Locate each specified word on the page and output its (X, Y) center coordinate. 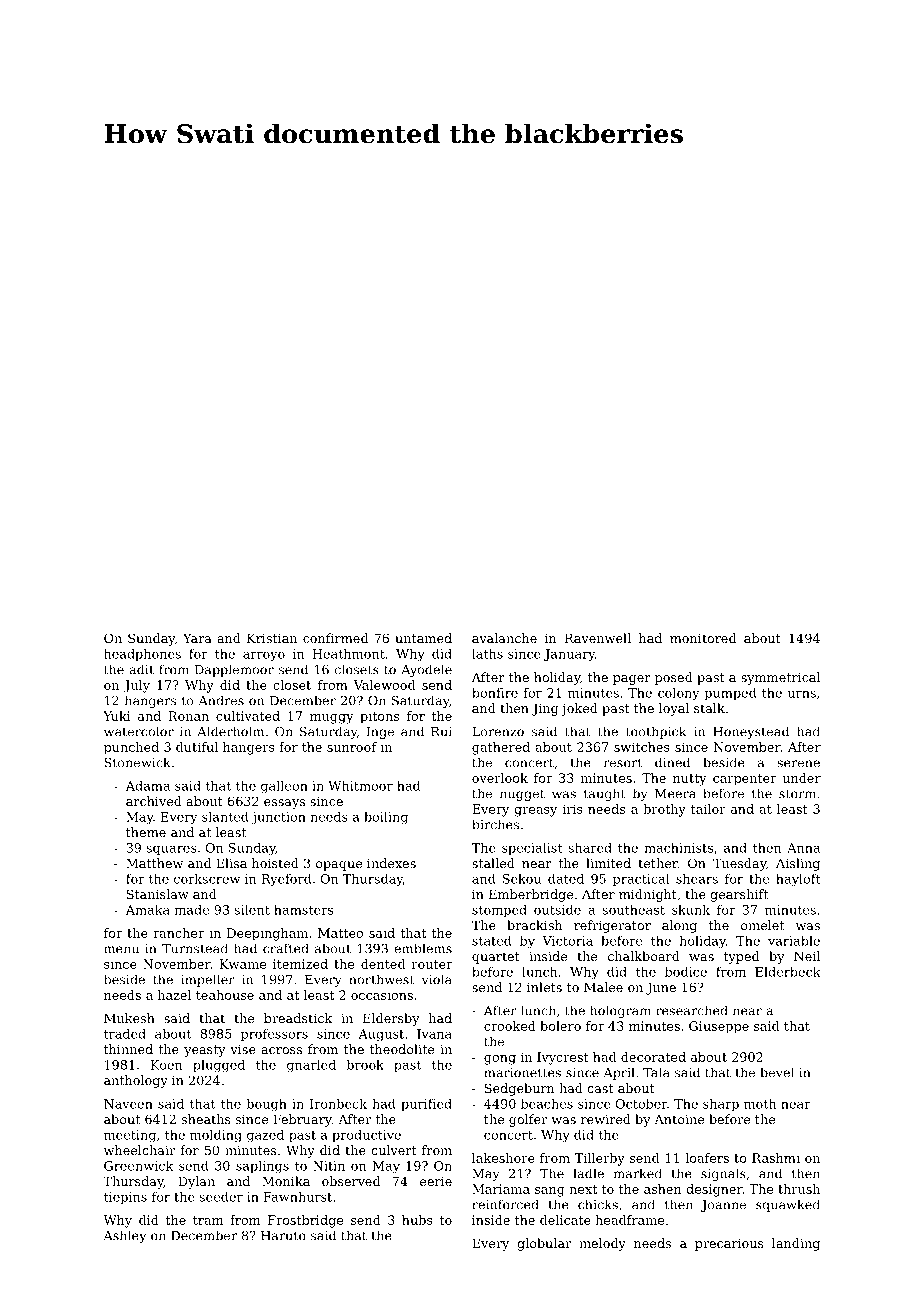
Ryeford (287, 880)
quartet (496, 958)
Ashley (125, 1236)
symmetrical (780, 678)
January (569, 655)
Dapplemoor (234, 670)
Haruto (283, 1236)
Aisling (798, 864)
